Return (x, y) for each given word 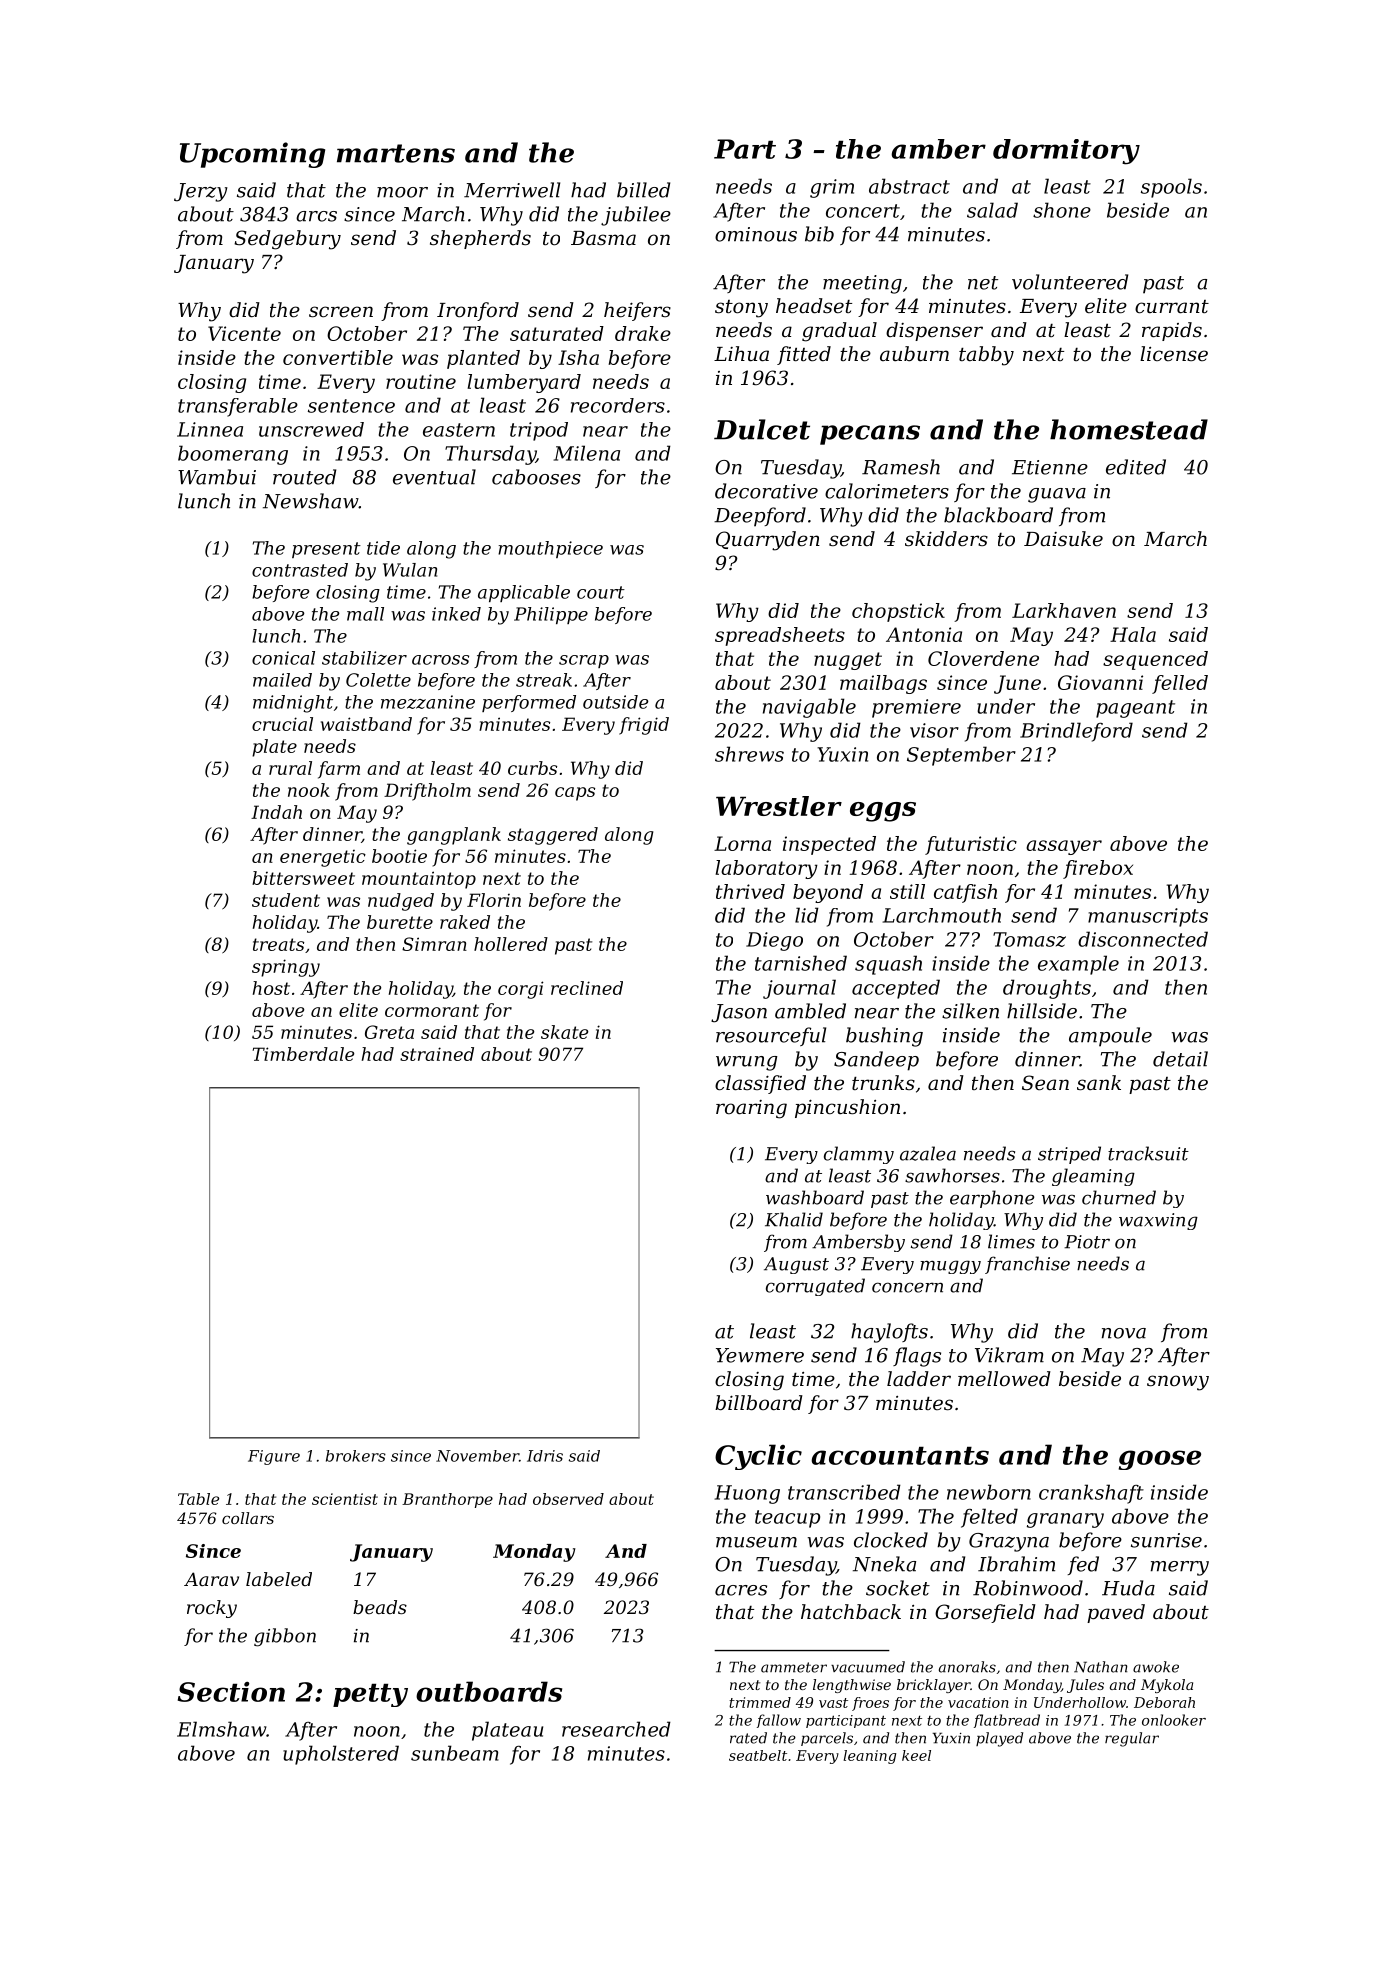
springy (286, 968)
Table (198, 1499)
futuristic (971, 845)
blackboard (998, 515)
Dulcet (762, 429)
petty (370, 1695)
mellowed (1004, 1379)
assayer (1064, 847)
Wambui (217, 477)
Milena (587, 453)
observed (568, 1499)
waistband (366, 724)
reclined (587, 988)
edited (1136, 467)
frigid (644, 726)
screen (341, 312)
